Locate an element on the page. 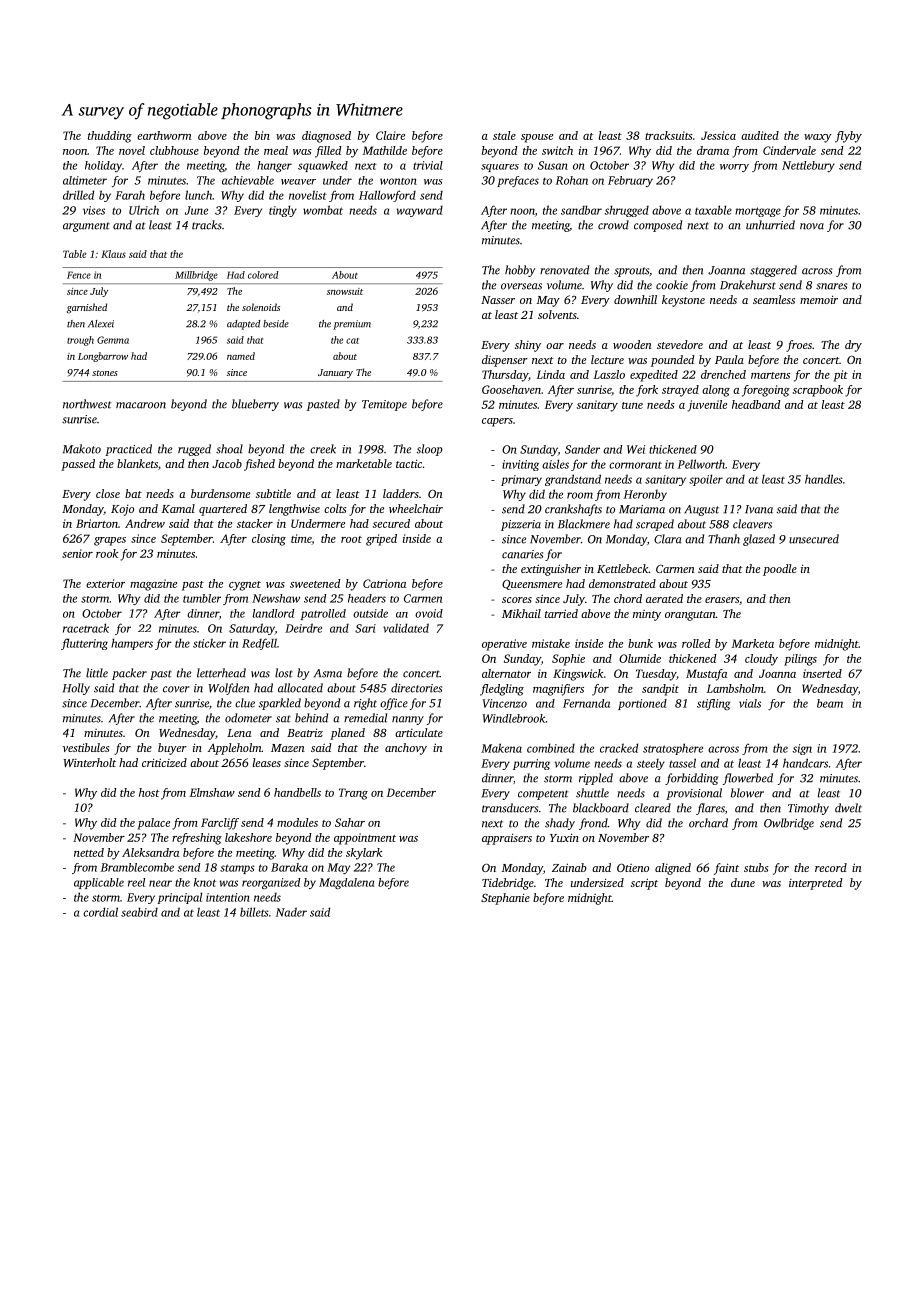 The width and height of the image is (924, 1314). hampers is located at coordinates (132, 644).
